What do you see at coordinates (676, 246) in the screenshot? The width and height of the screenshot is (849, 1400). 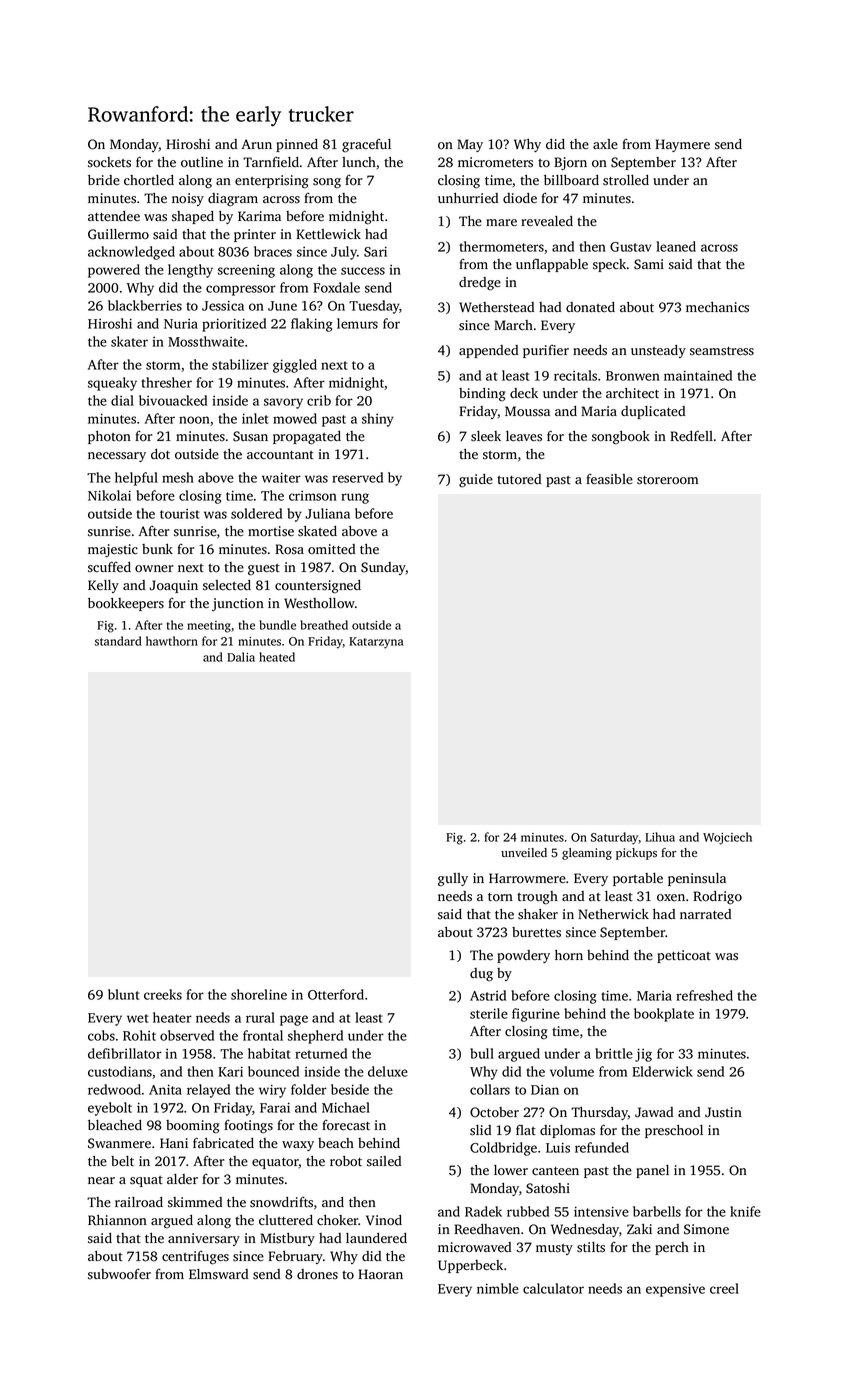 I see `leaned` at bounding box center [676, 246].
